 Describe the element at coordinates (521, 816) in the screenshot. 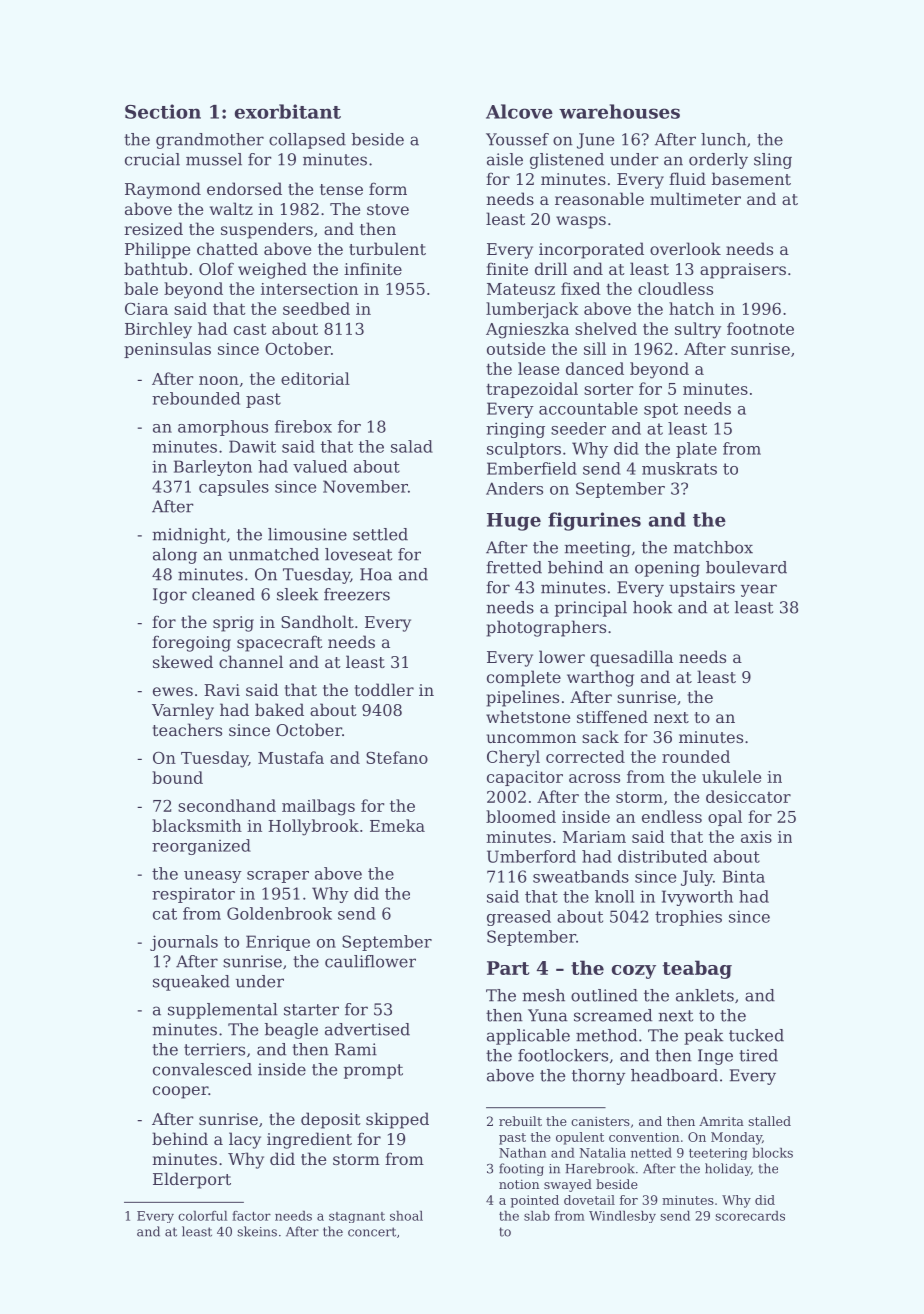

I see `bloomed` at that location.
